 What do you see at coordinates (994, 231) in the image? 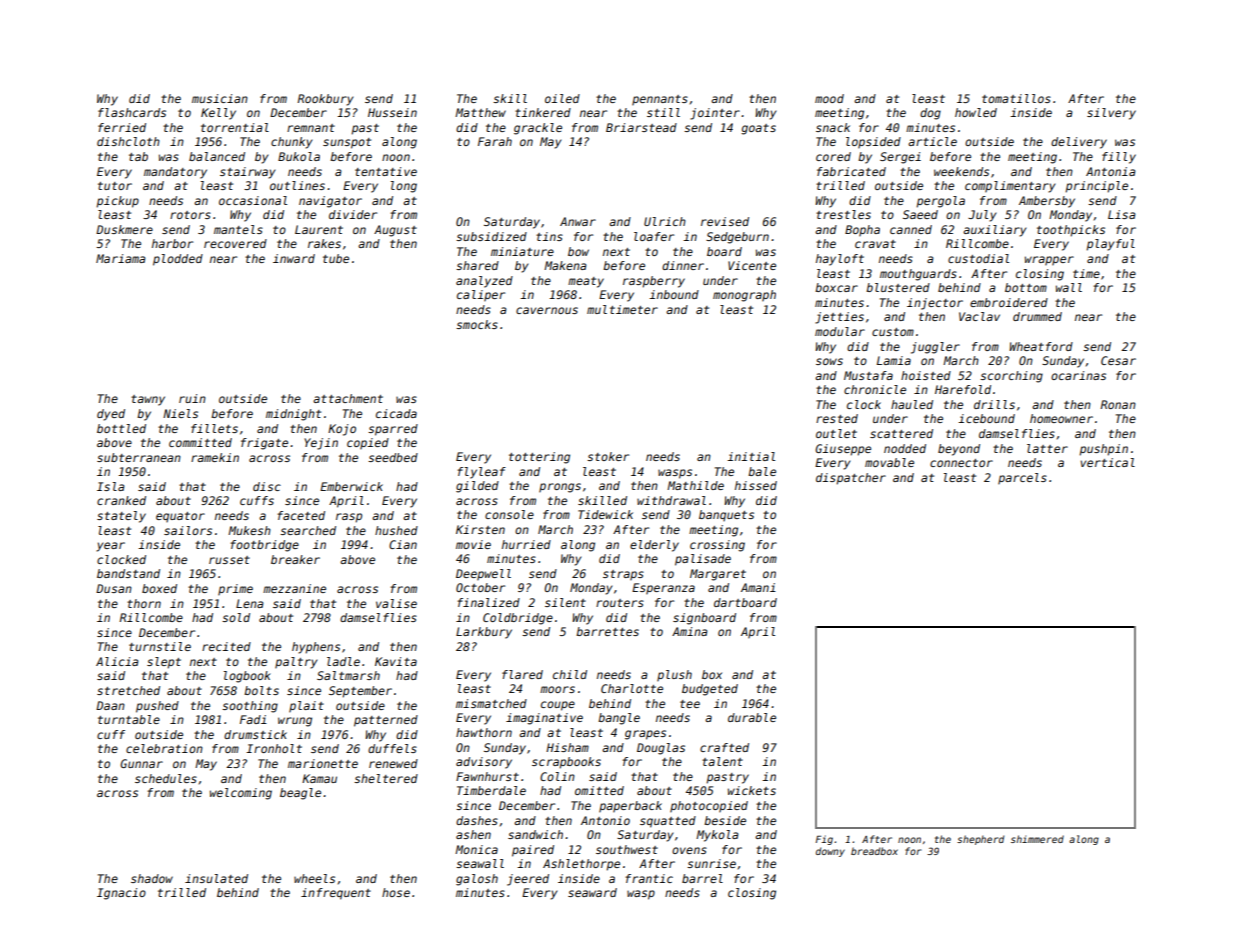
I see `auxiliary` at bounding box center [994, 231].
